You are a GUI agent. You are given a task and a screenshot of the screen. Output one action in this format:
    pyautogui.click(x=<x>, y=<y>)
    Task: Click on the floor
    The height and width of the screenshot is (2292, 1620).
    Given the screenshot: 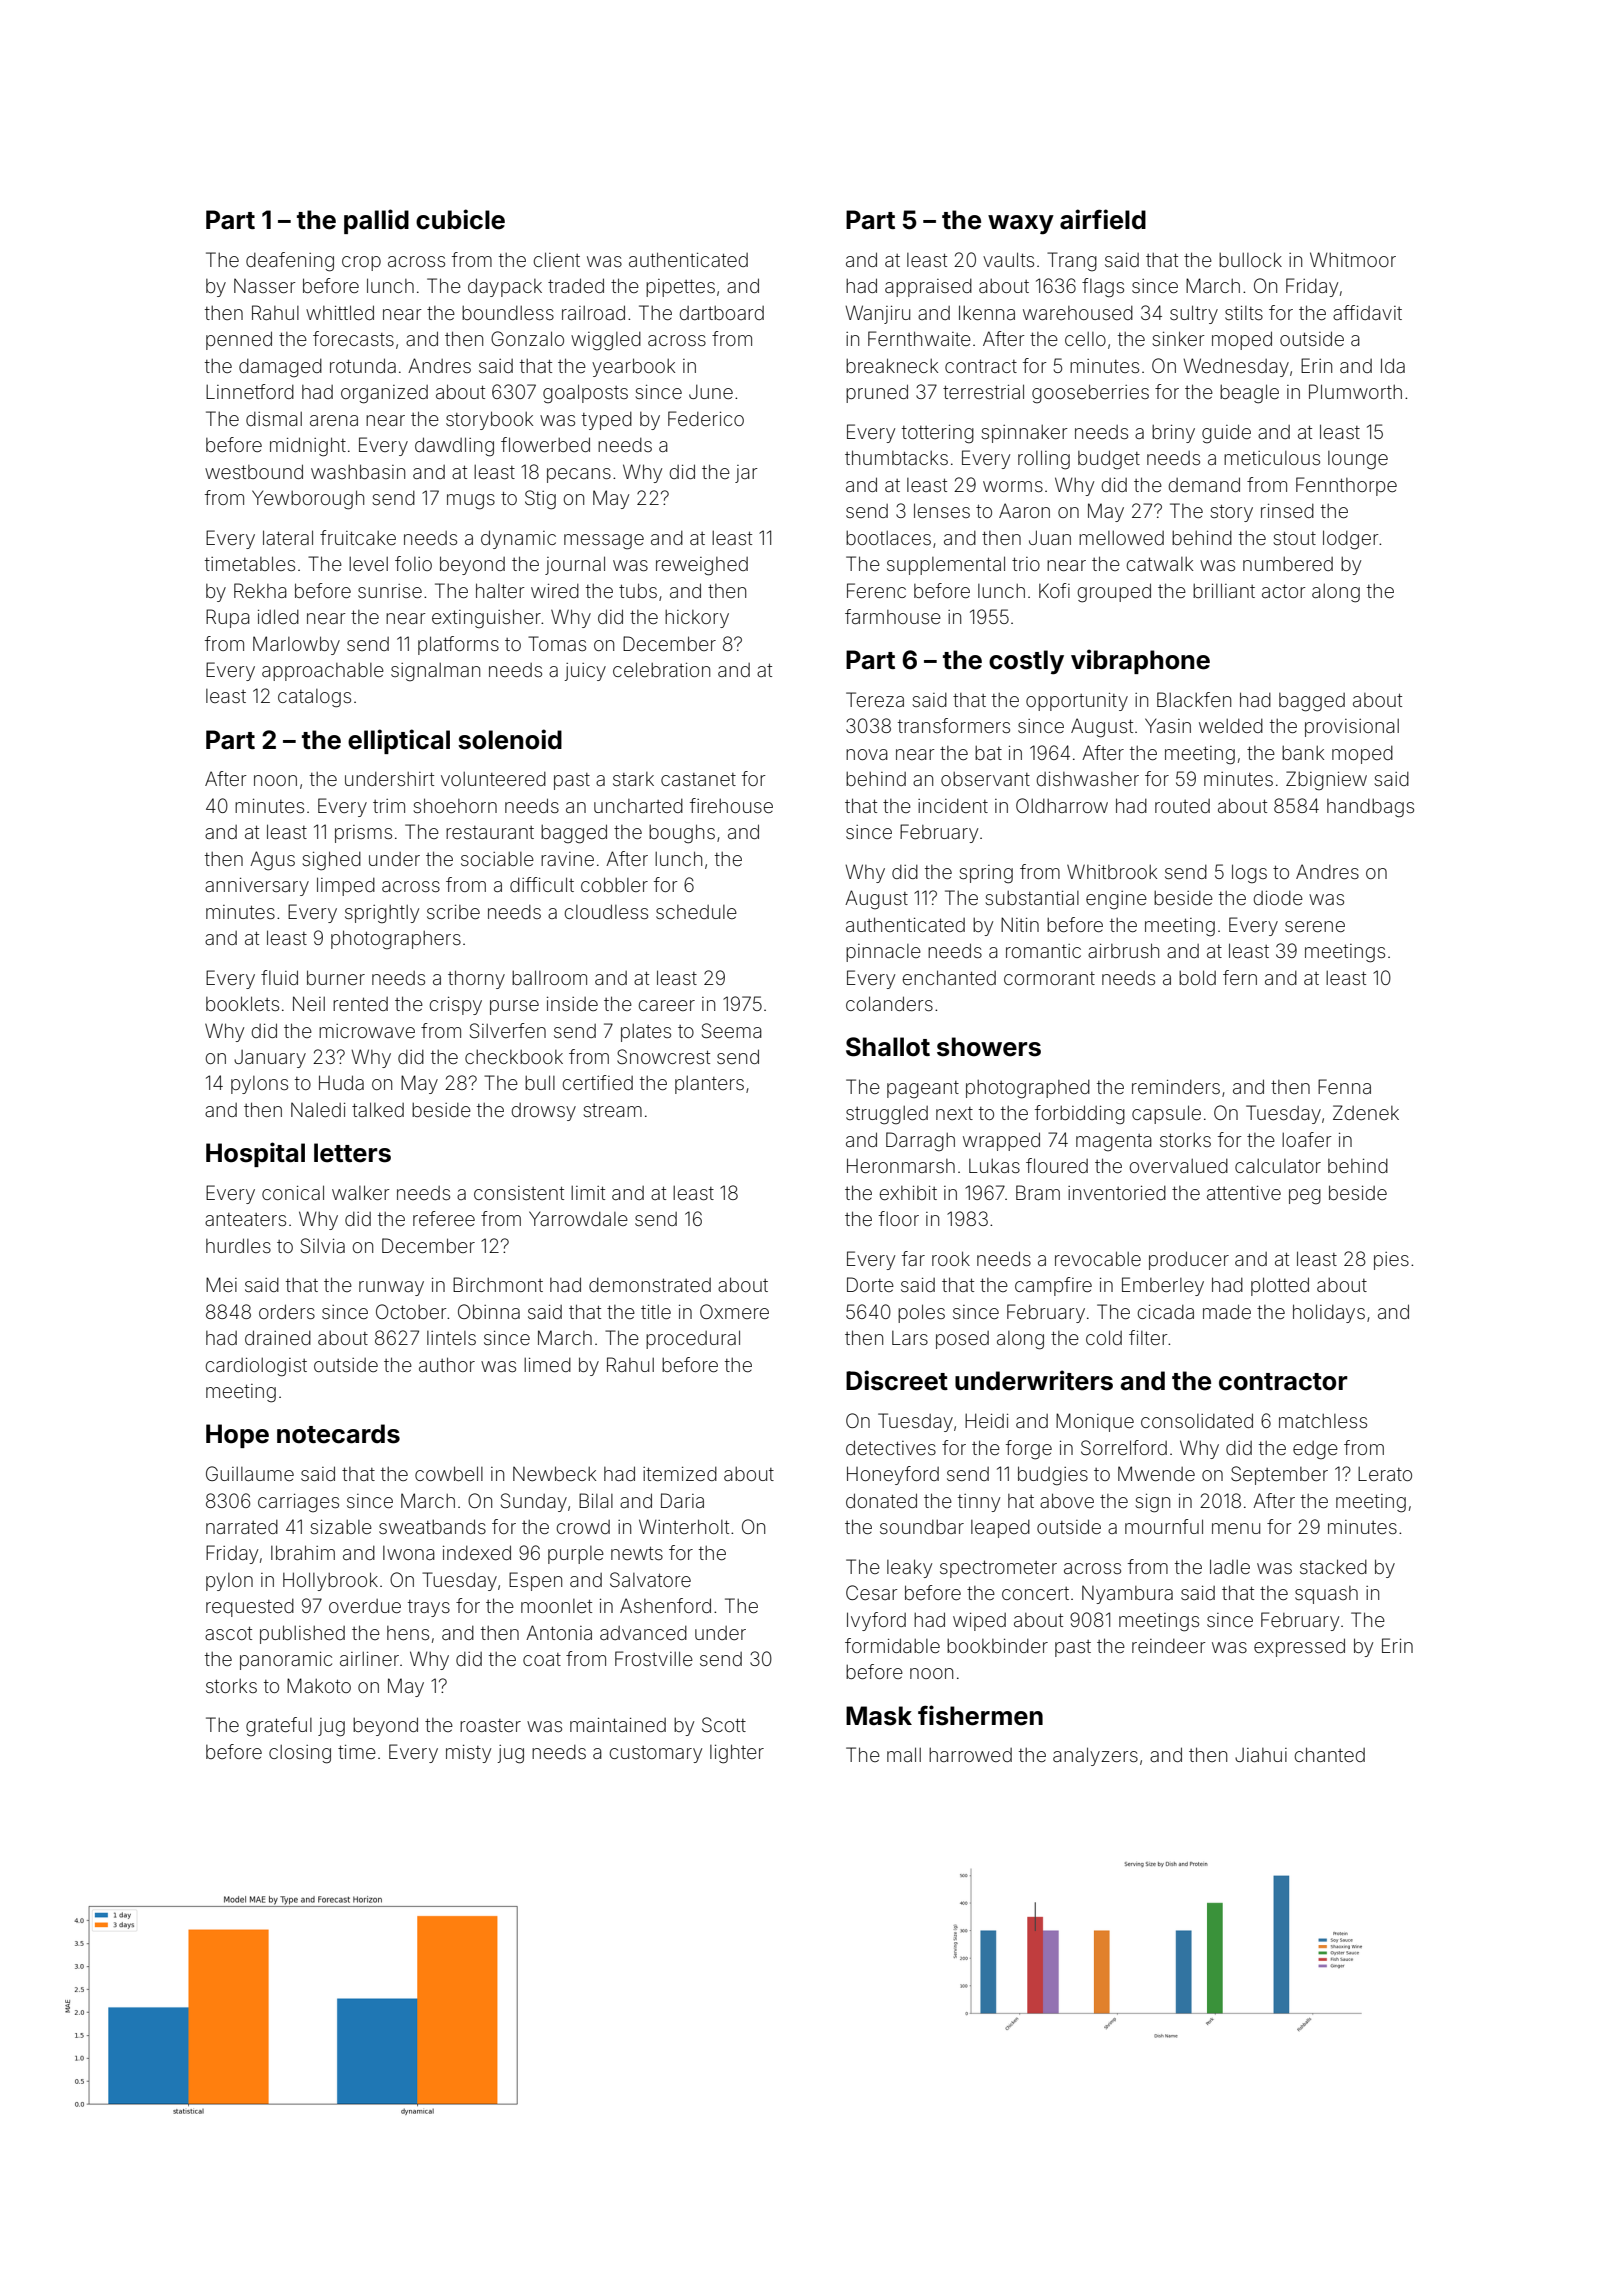 What is the action you would take?
    pyautogui.click(x=899, y=1218)
